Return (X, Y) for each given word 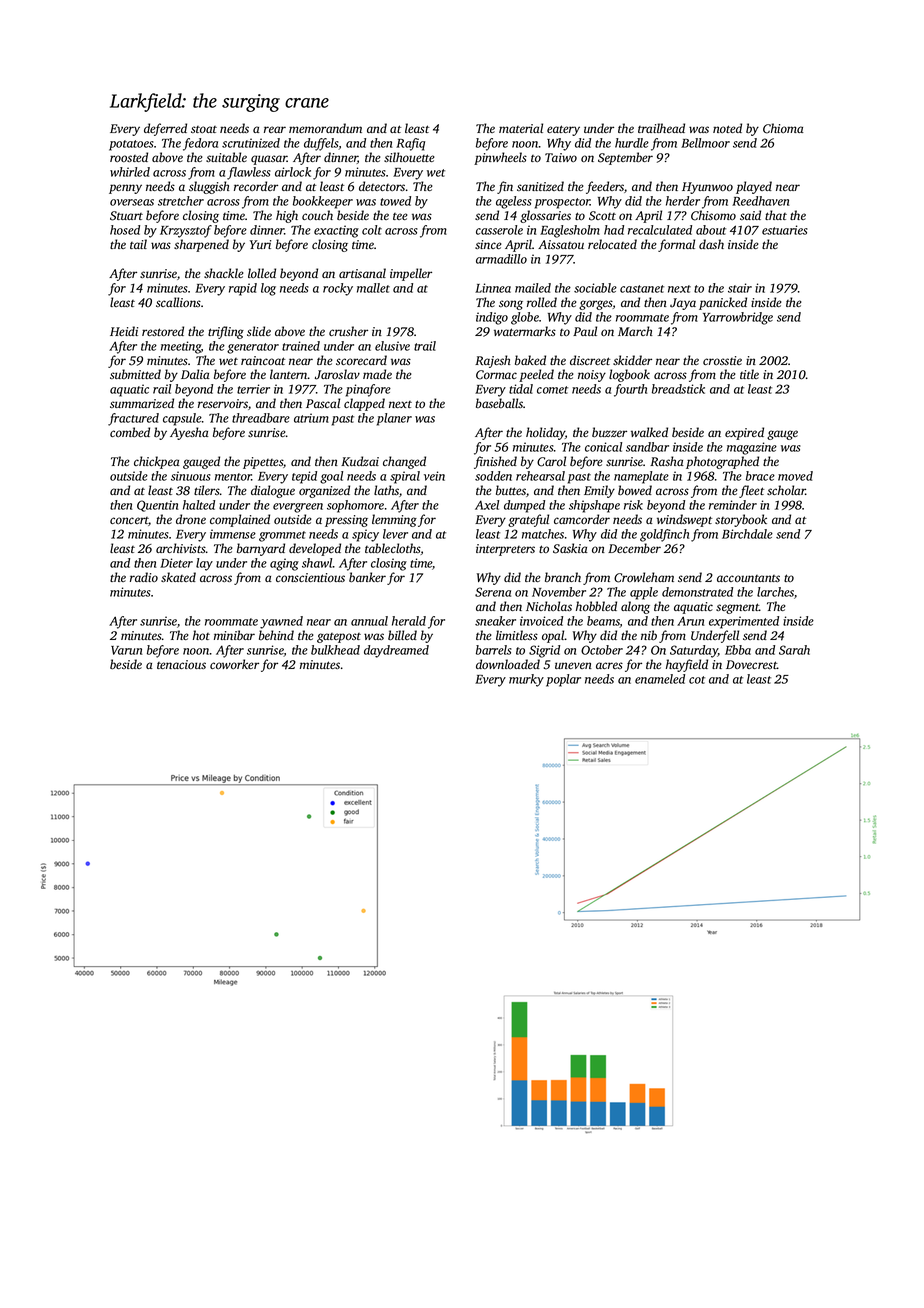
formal (676, 245)
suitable (226, 157)
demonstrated (697, 592)
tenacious (181, 664)
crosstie (722, 360)
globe (525, 318)
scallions (178, 302)
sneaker (495, 621)
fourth (630, 390)
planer (394, 419)
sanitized (540, 186)
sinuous (191, 476)
